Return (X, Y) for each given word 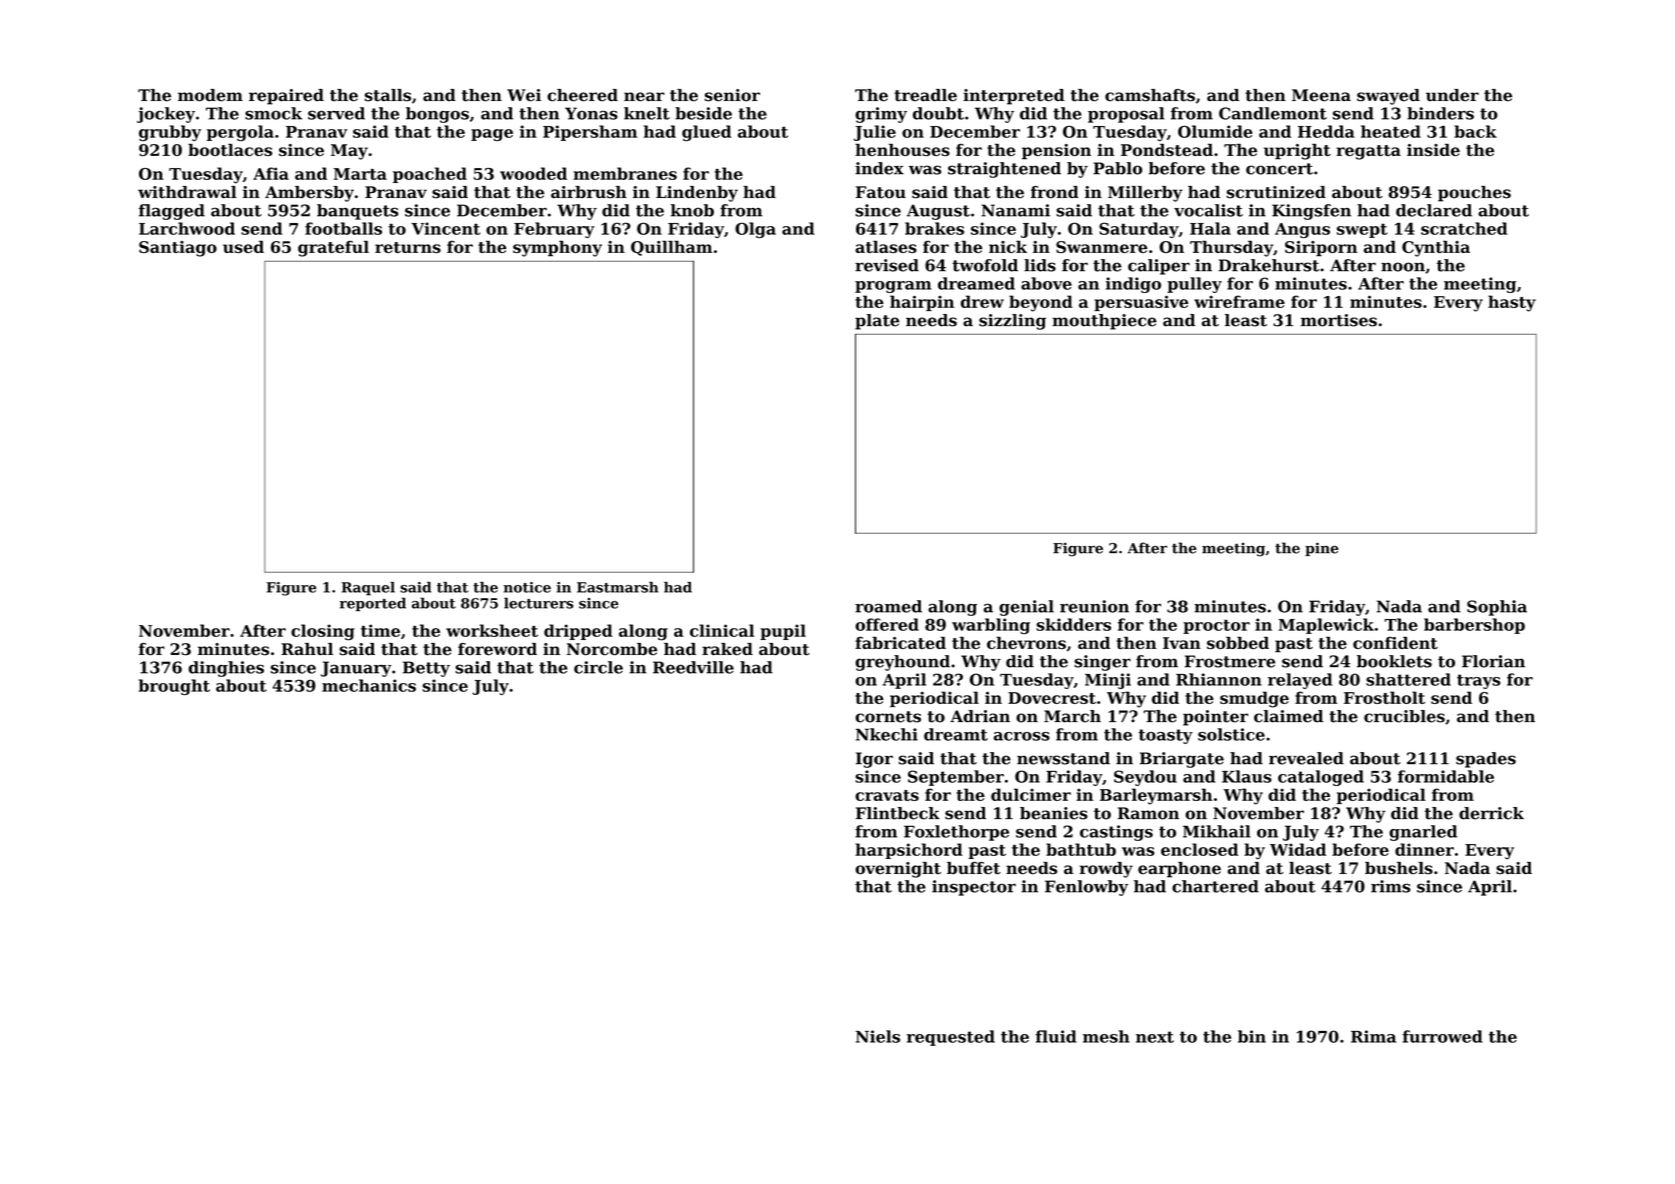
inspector (974, 888)
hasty (1512, 303)
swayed (1388, 97)
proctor (1216, 627)
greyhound (902, 663)
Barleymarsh (1156, 796)
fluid (1056, 1036)
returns (408, 247)
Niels (878, 1036)
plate (877, 322)
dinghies (226, 669)
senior (732, 95)
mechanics (369, 685)
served (336, 113)
